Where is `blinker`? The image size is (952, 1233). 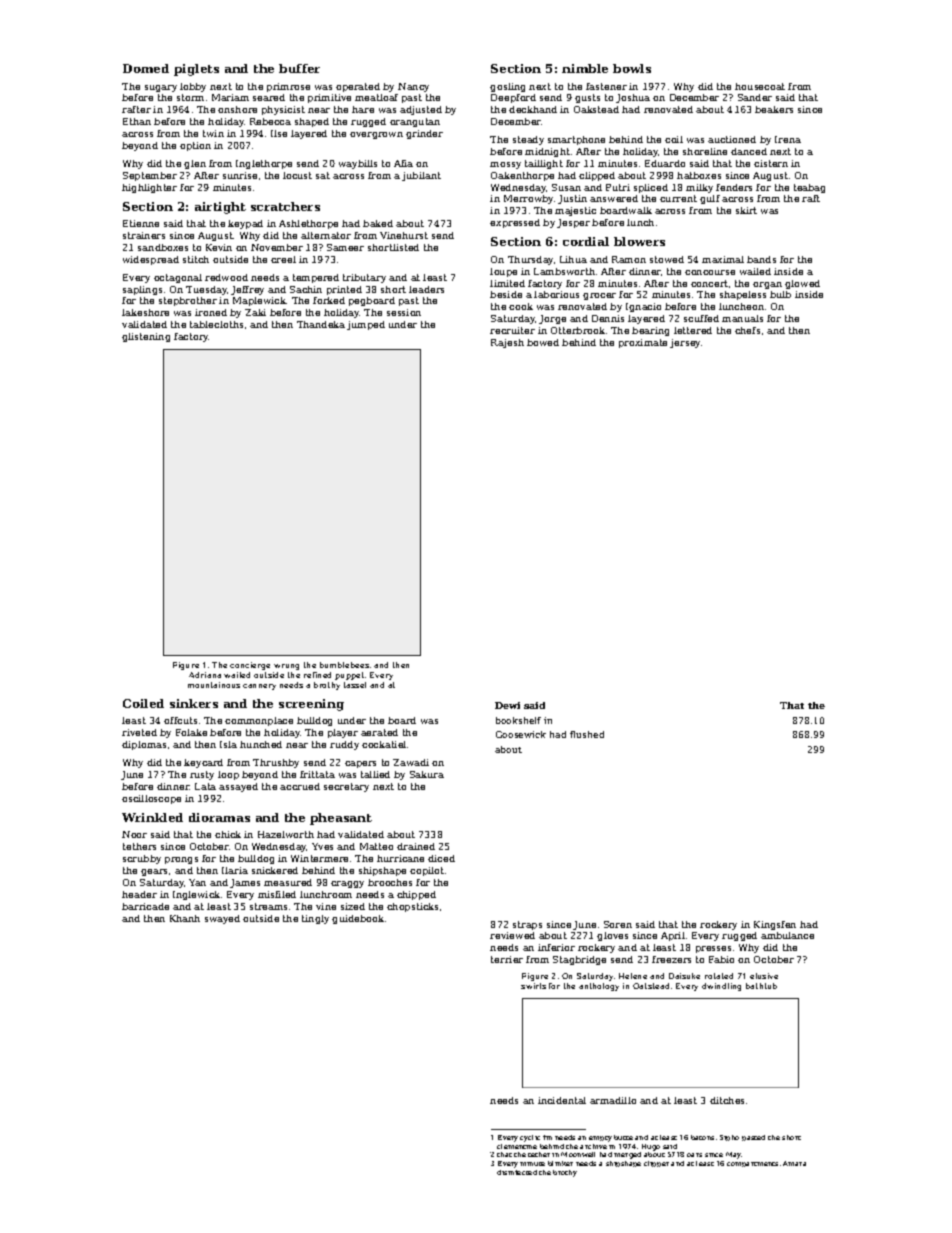 blinker is located at coordinates (560, 1163).
